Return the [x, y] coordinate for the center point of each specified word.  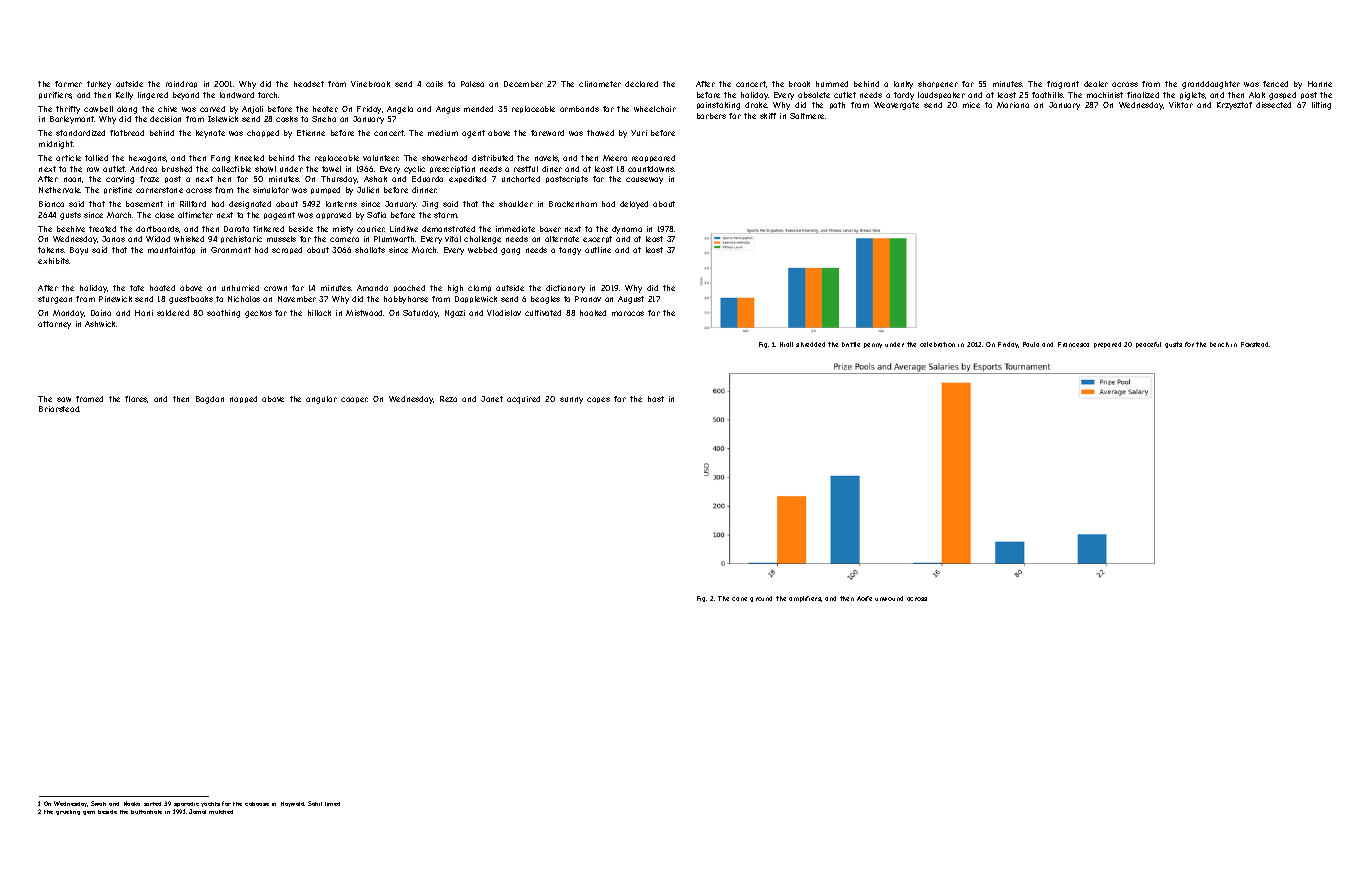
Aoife [864, 598]
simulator [271, 190]
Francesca [1073, 344]
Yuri [639, 133]
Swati [98, 803]
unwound [889, 598]
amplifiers [805, 599]
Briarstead [59, 409]
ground [761, 599]
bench [1219, 344]
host [656, 399]
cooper [354, 400]
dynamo [627, 230]
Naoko [132, 803]
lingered [153, 96]
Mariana [1013, 105]
